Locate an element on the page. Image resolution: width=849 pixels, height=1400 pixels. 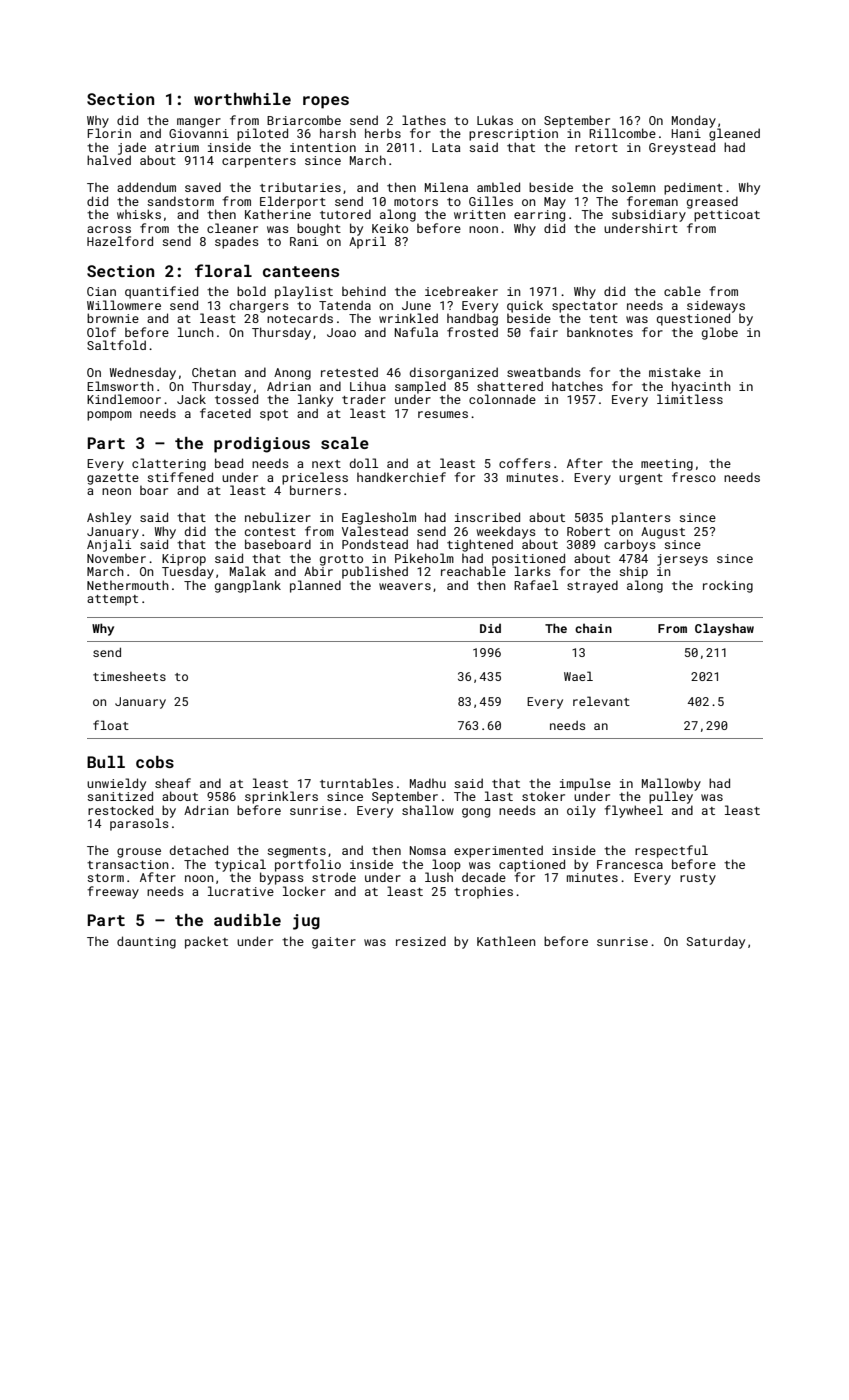
disorganized is located at coordinates (454, 373).
